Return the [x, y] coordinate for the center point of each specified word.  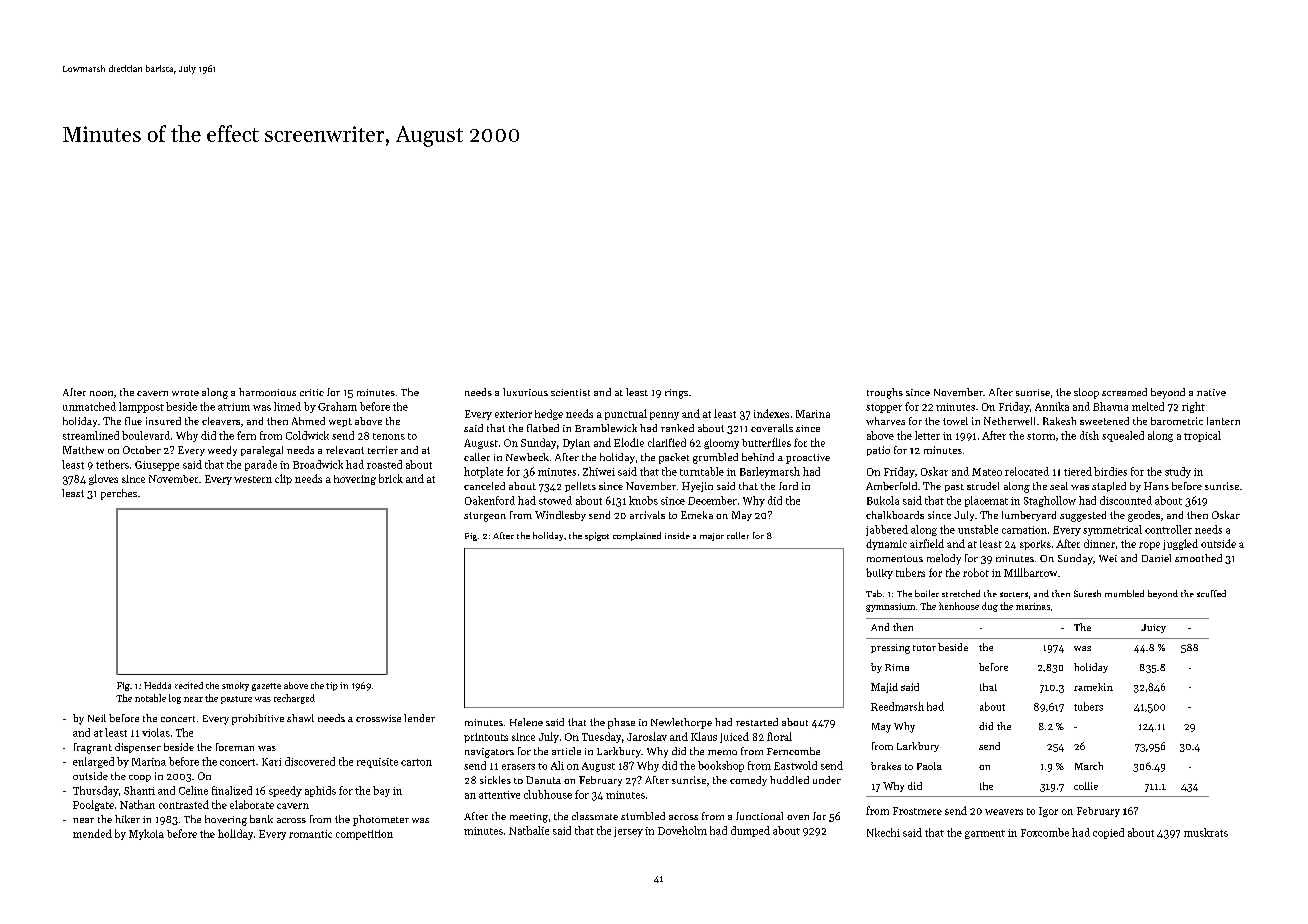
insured [163, 421]
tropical [1202, 436]
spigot [597, 536]
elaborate [252, 804]
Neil [97, 718]
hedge [549, 414]
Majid [884, 688]
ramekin [1093, 687]
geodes [1144, 516]
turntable [702, 471]
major [712, 537]
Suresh [1087, 593]
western [253, 479]
